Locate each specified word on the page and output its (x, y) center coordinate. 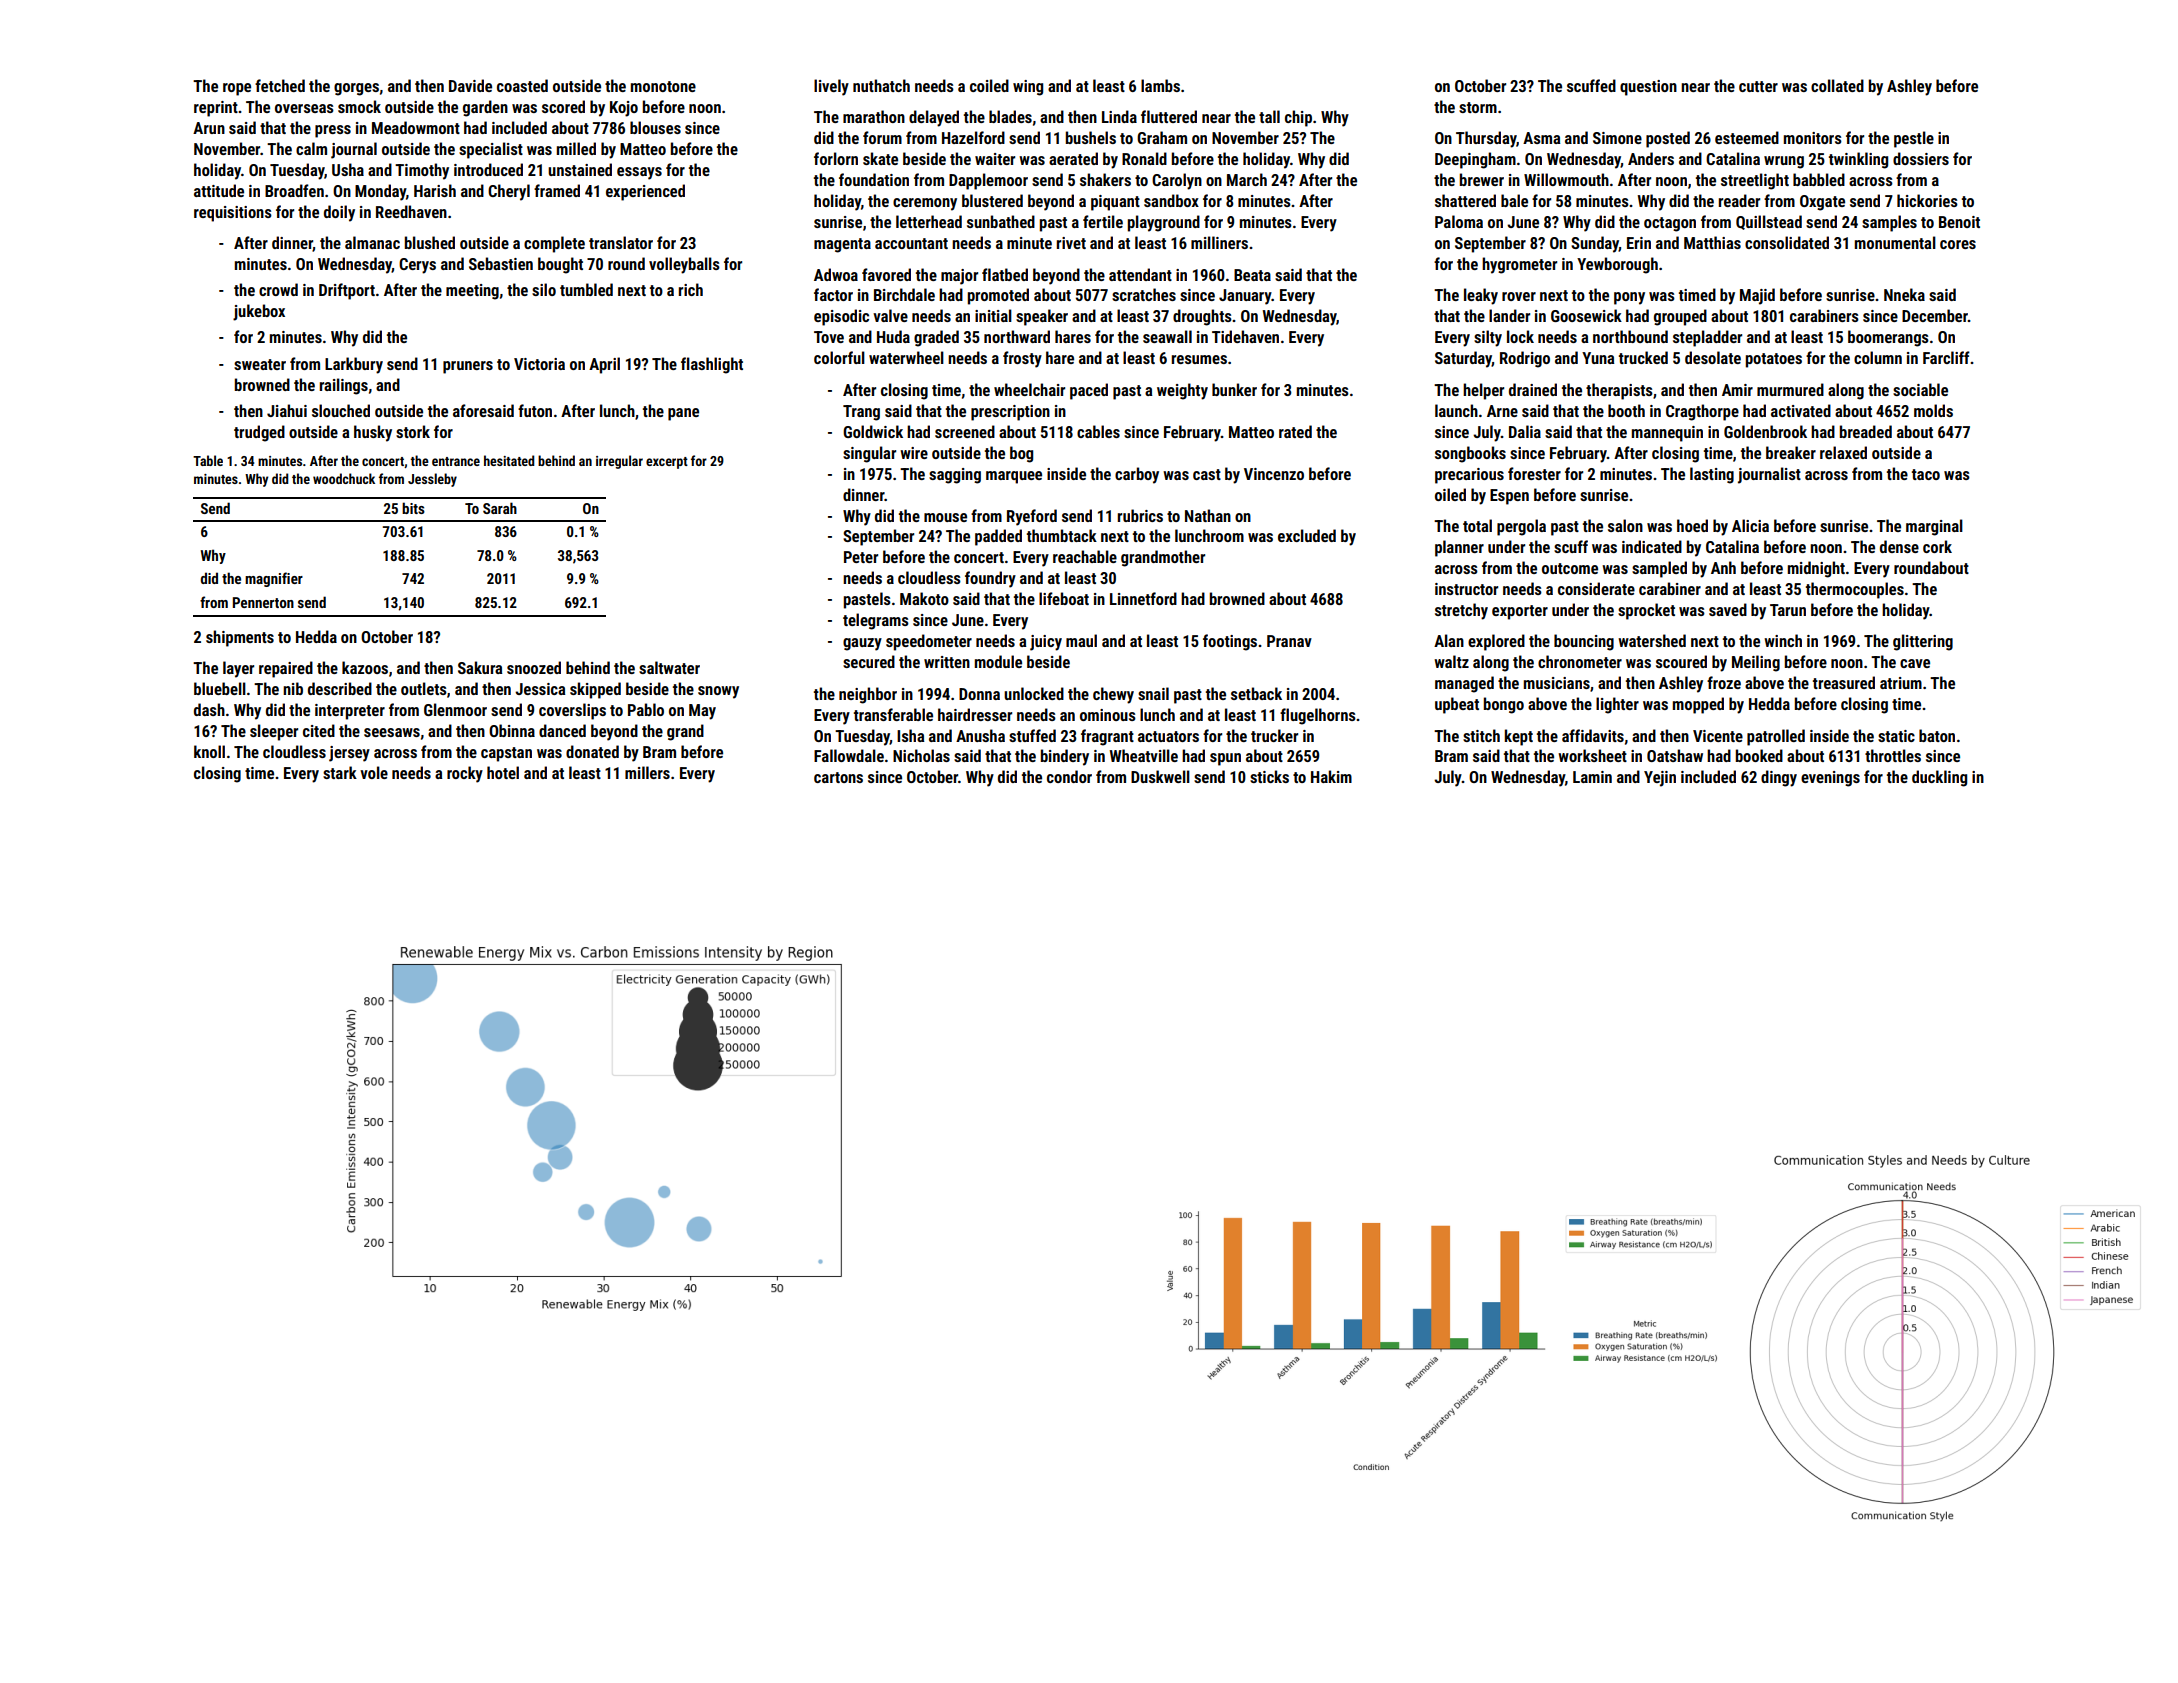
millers (647, 772)
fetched (280, 85)
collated (1837, 85)
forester (1534, 473)
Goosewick (1586, 315)
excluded (1307, 535)
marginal (1934, 527)
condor (1069, 776)
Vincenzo (1274, 474)
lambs (1160, 85)
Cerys (417, 266)
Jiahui (287, 410)
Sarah (500, 508)
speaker (1042, 317)
